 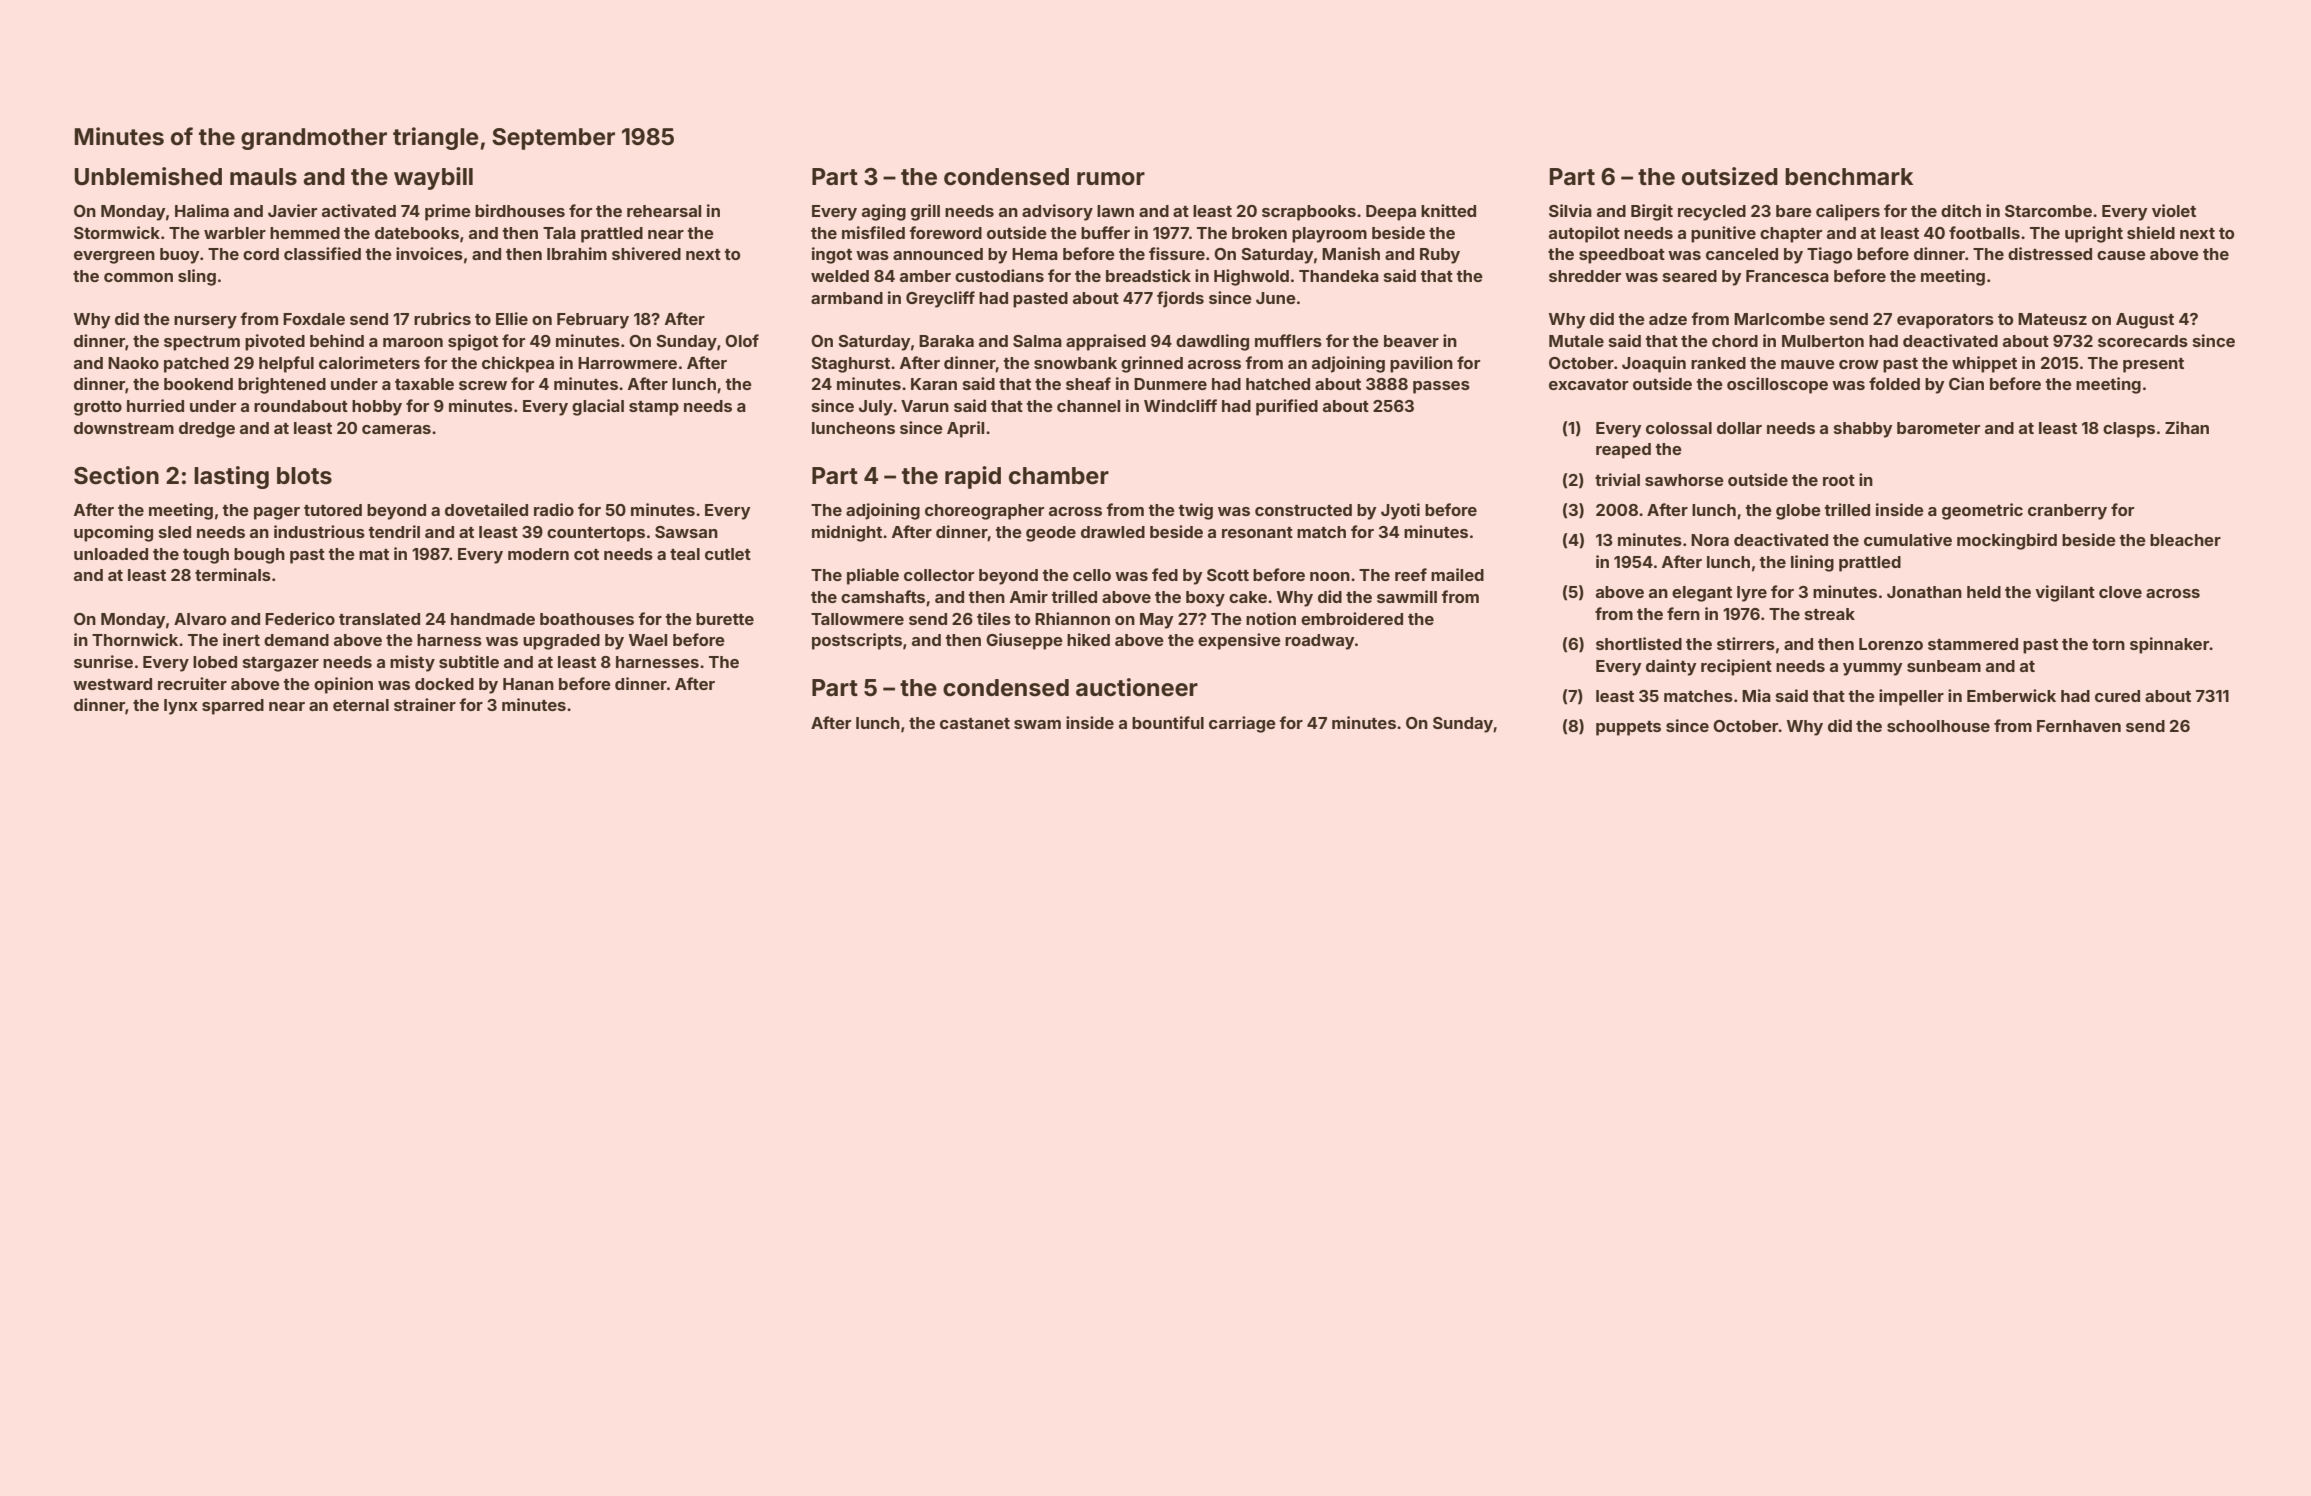 I want to click on Scott, so click(x=1228, y=575).
